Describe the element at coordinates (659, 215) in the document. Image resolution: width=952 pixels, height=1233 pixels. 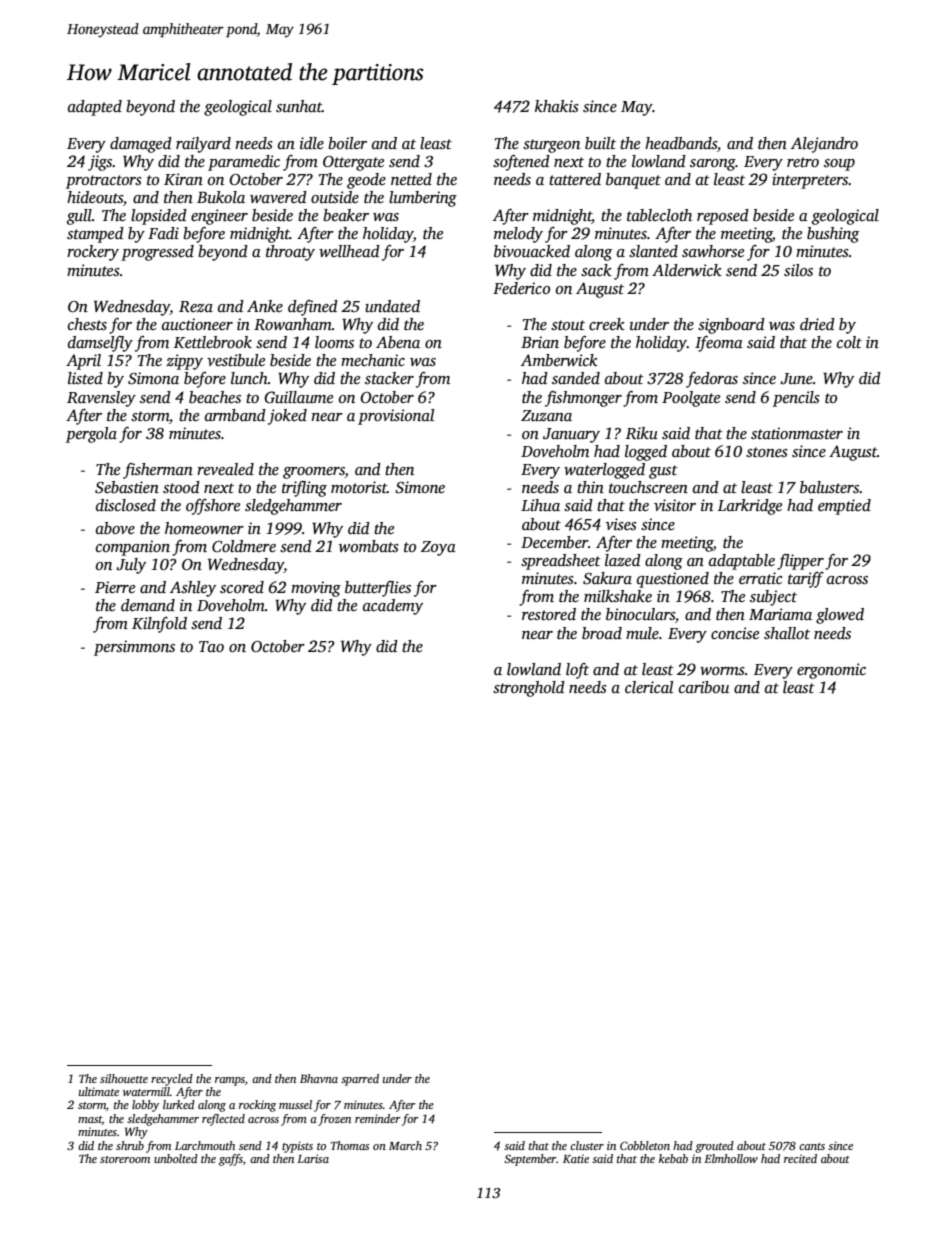
I see `tablecloth` at that location.
